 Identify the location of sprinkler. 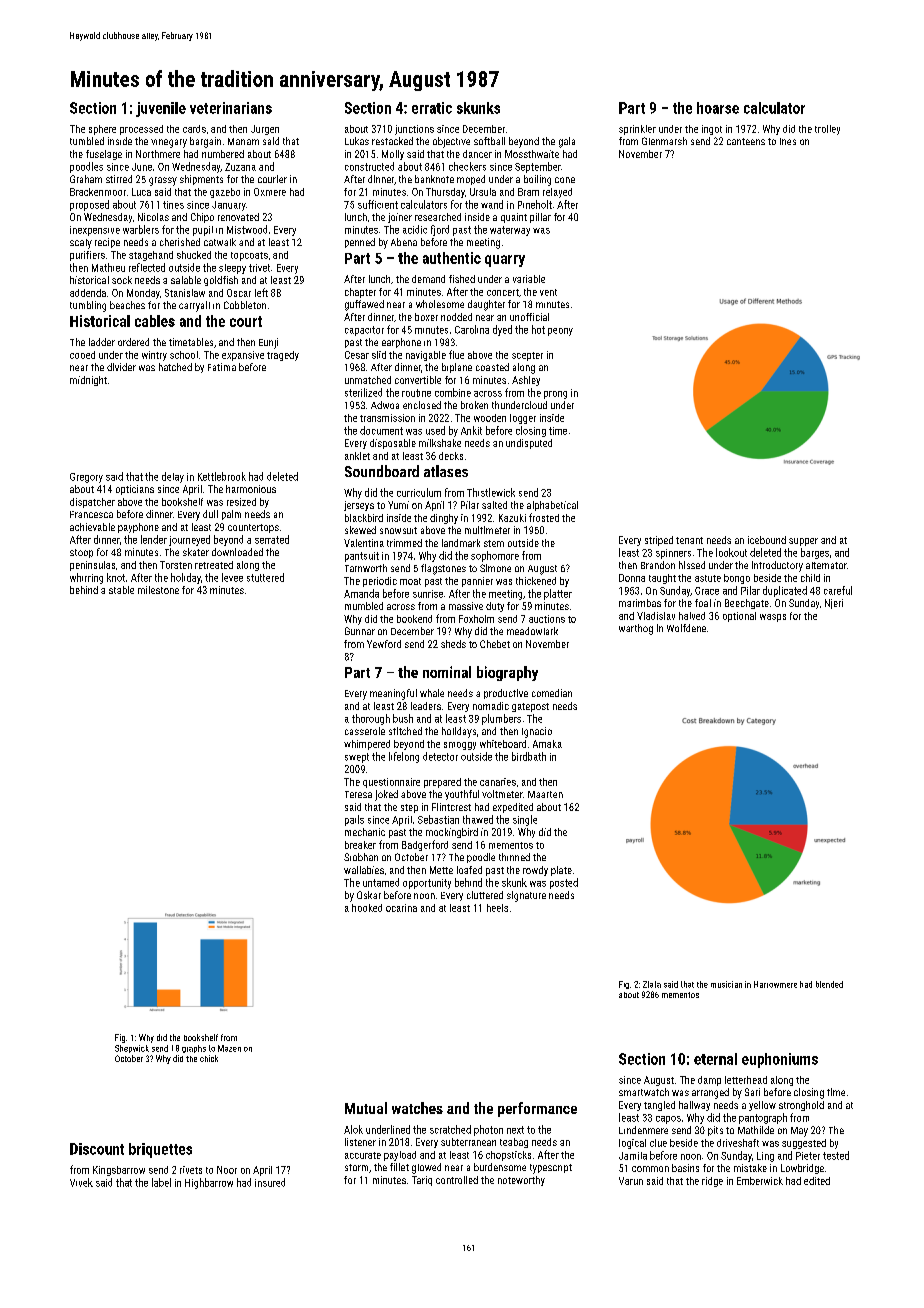
(637, 130).
